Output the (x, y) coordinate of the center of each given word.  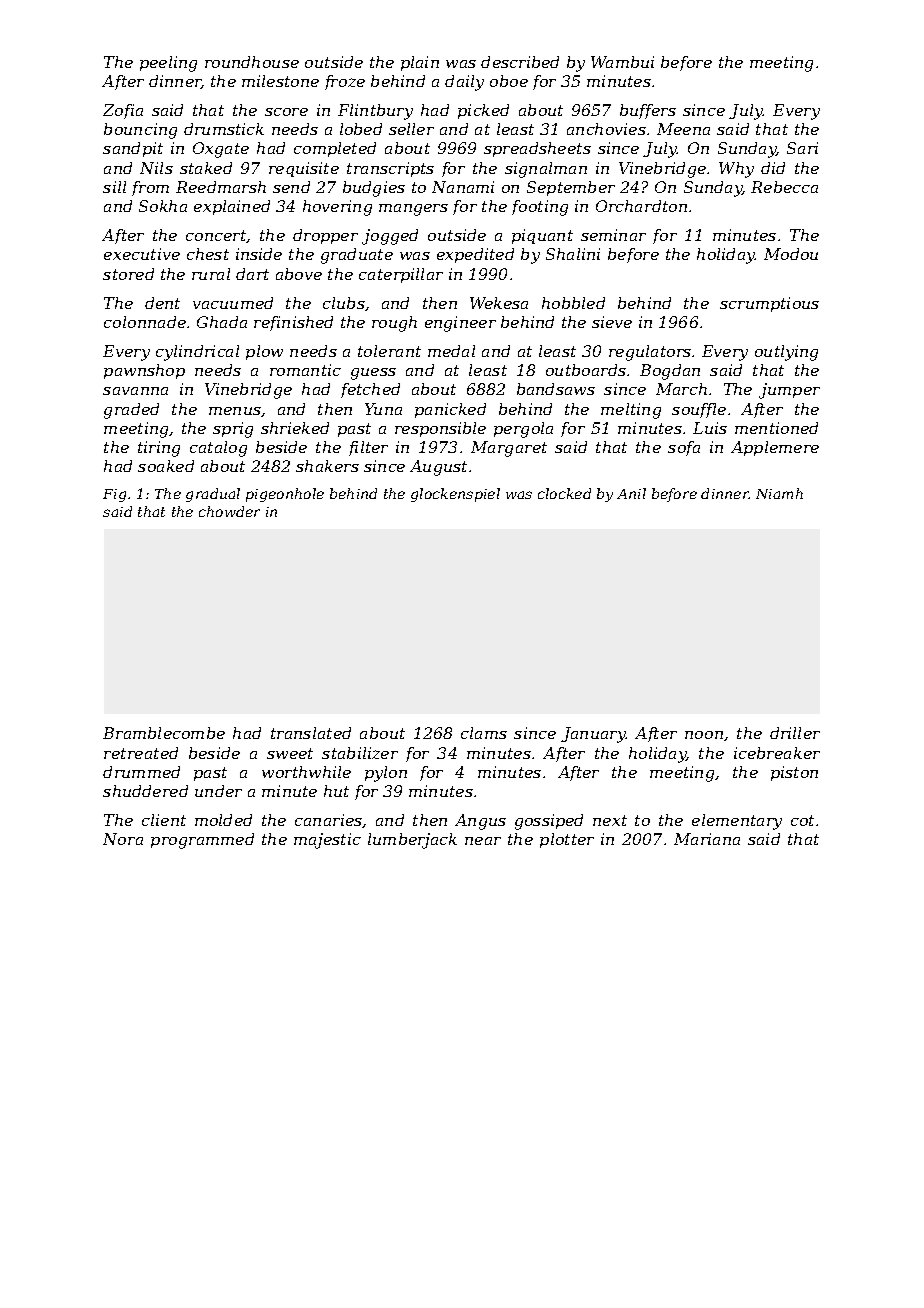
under (218, 791)
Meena (683, 129)
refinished (293, 323)
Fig (114, 495)
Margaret (509, 449)
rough (394, 324)
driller (795, 733)
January (593, 735)
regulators (650, 353)
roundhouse (252, 62)
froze (345, 82)
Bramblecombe (164, 733)
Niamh (779, 493)
